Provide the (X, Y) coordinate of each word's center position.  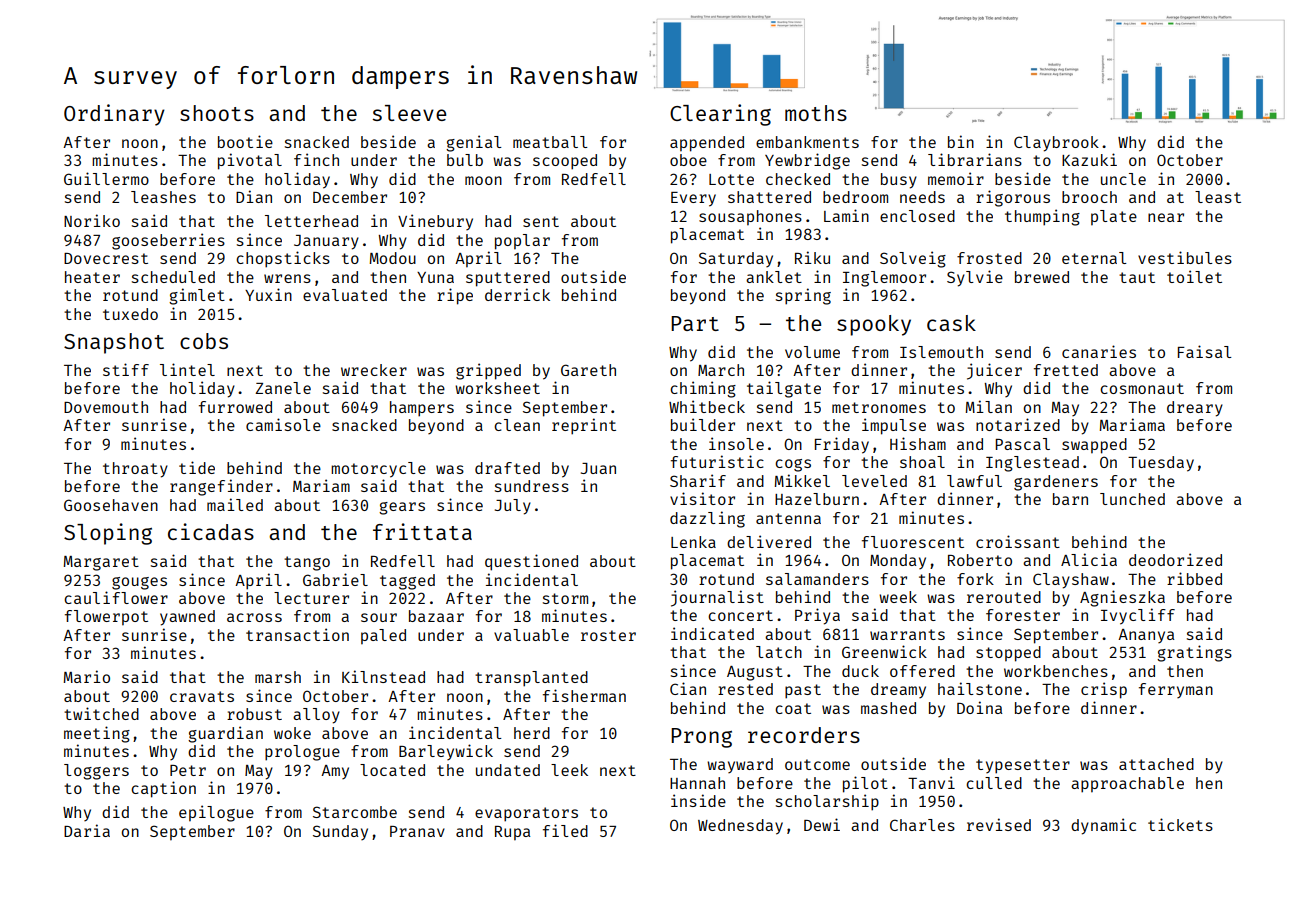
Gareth (588, 370)
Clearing (720, 115)
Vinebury (435, 222)
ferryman (1176, 690)
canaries (1099, 351)
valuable (531, 635)
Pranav (417, 831)
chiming (703, 389)
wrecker (374, 370)
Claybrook (1056, 144)
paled (383, 637)
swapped (1094, 446)
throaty (135, 470)
